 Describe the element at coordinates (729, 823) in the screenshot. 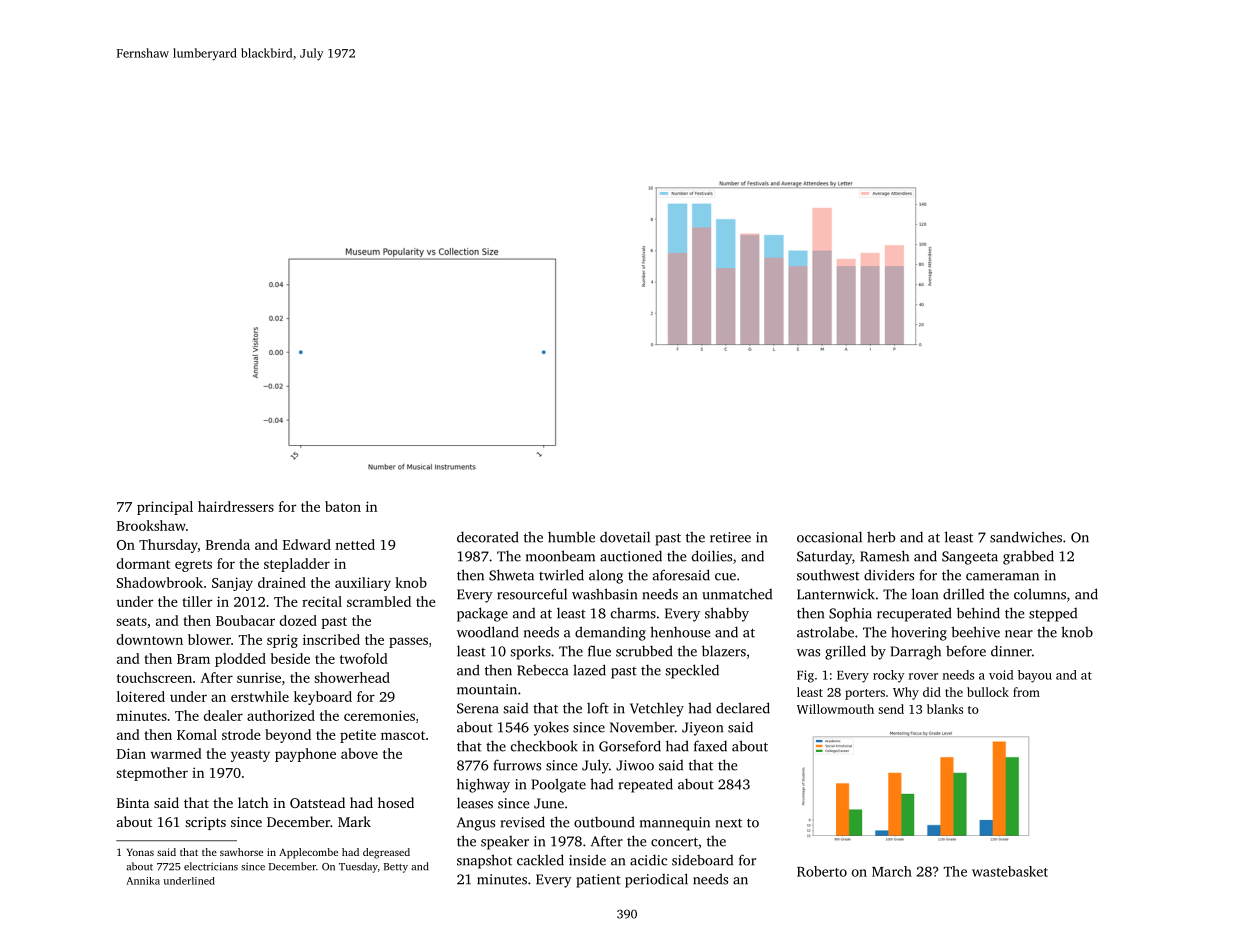

I see `next` at that location.
